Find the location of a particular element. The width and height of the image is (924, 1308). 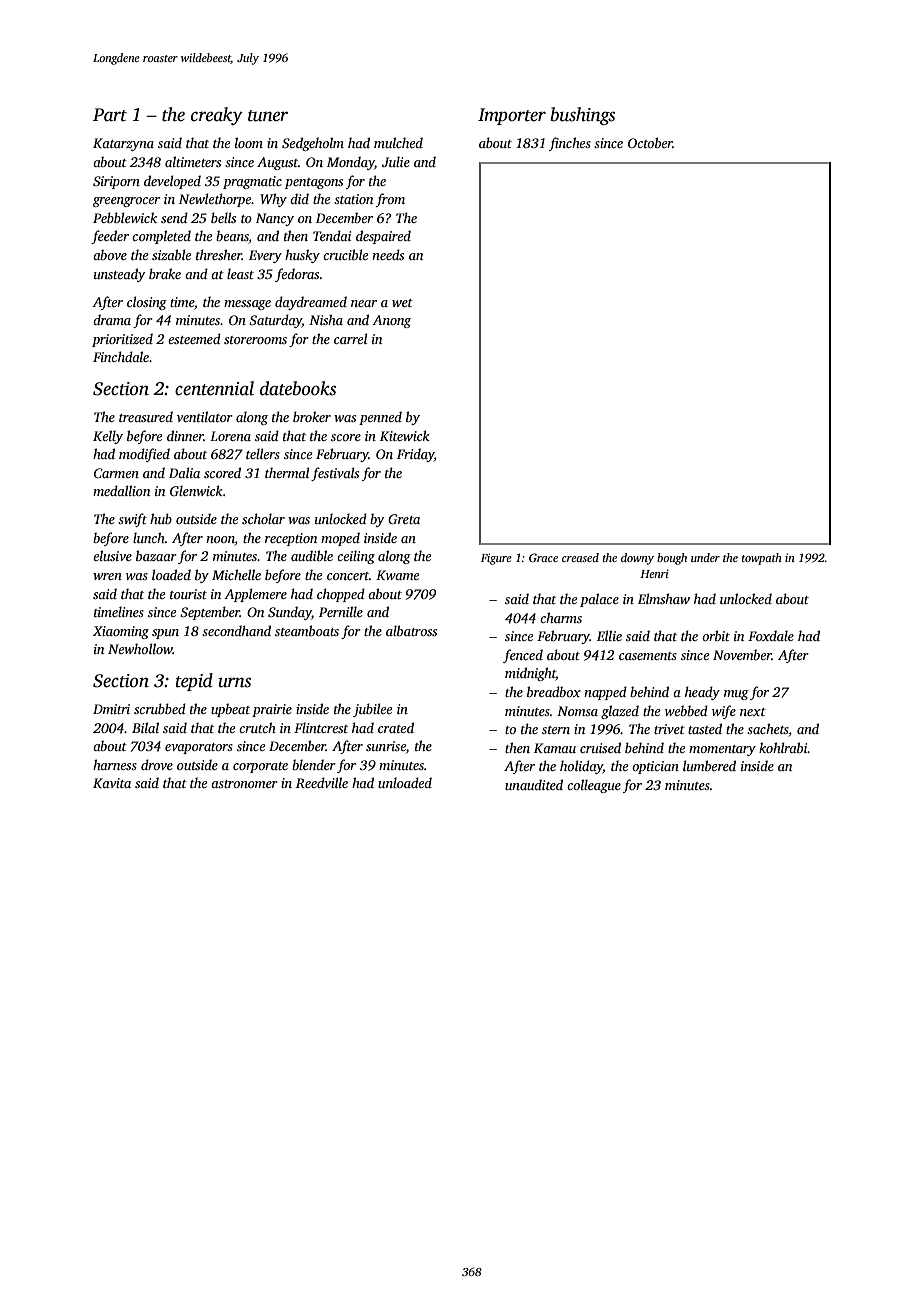

astronomer is located at coordinates (244, 784).
